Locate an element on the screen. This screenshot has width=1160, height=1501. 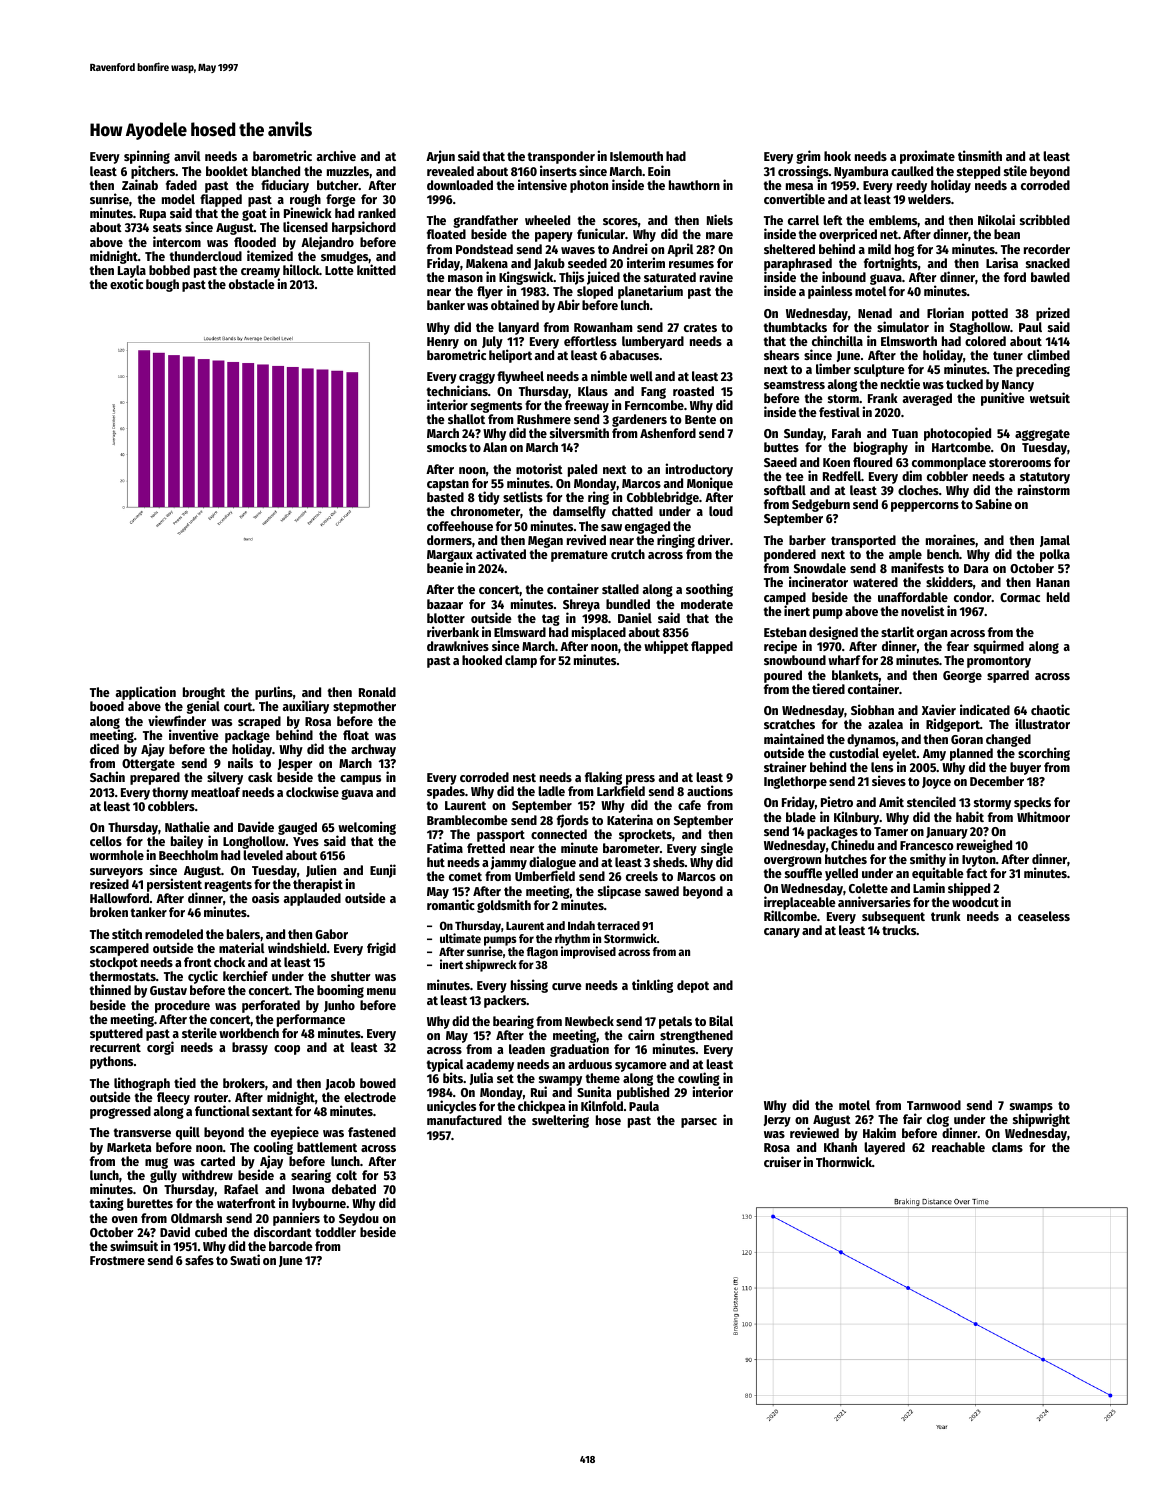
held is located at coordinates (1058, 597).
